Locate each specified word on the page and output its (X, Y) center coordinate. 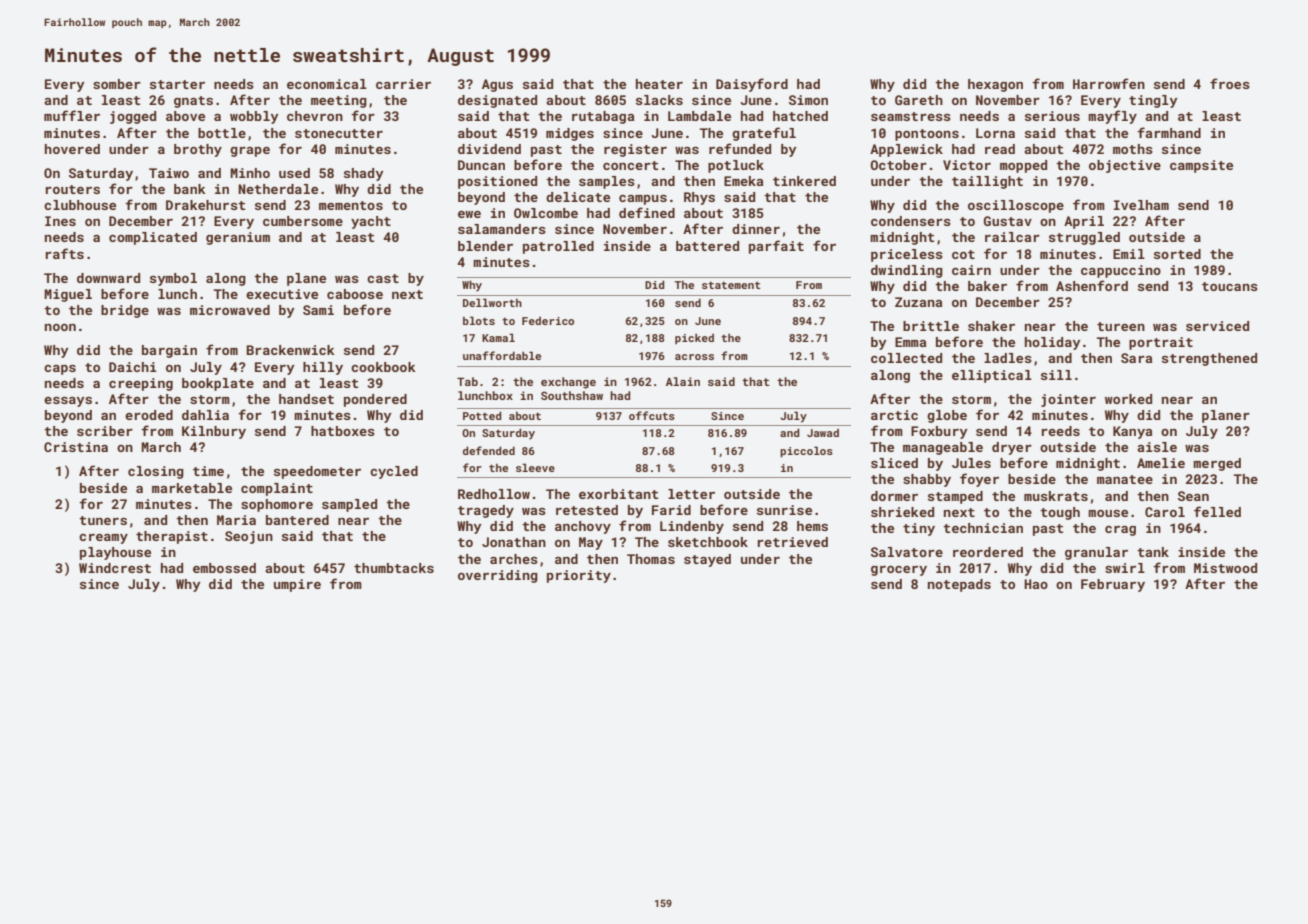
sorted (1177, 254)
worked (1128, 399)
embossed (224, 568)
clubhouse (80, 205)
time (208, 471)
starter (177, 84)
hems (812, 526)
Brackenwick (290, 350)
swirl (1125, 568)
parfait (776, 247)
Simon (808, 100)
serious (1052, 116)
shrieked (902, 512)
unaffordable (502, 355)
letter (691, 494)
